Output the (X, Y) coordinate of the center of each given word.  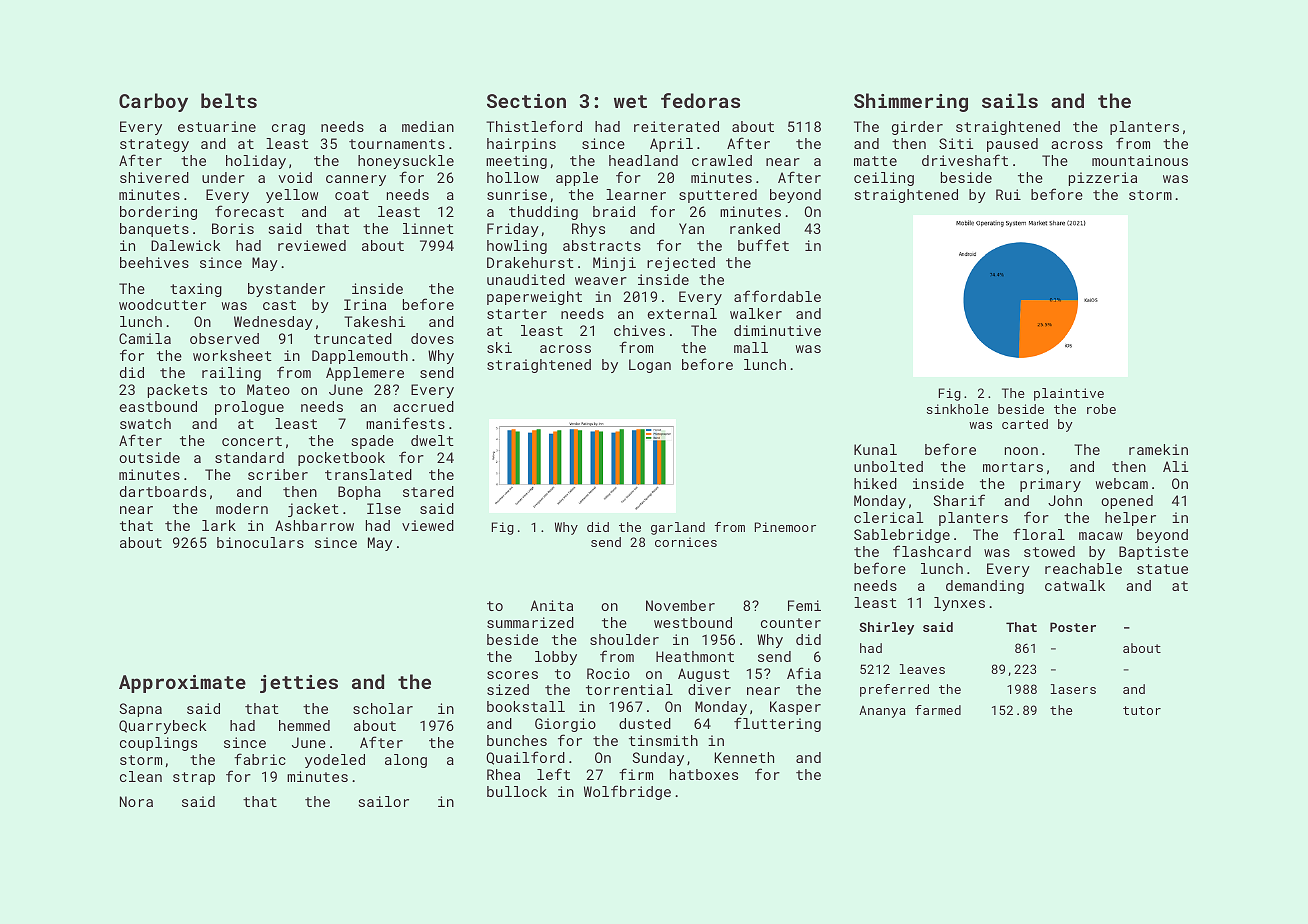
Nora (136, 801)
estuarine (217, 126)
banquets (154, 230)
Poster (1073, 627)
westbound (693, 622)
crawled (722, 160)
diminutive (777, 330)
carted (1025, 424)
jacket (313, 510)
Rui (1008, 194)
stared (428, 491)
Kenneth (744, 757)
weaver (601, 281)
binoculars (260, 542)
